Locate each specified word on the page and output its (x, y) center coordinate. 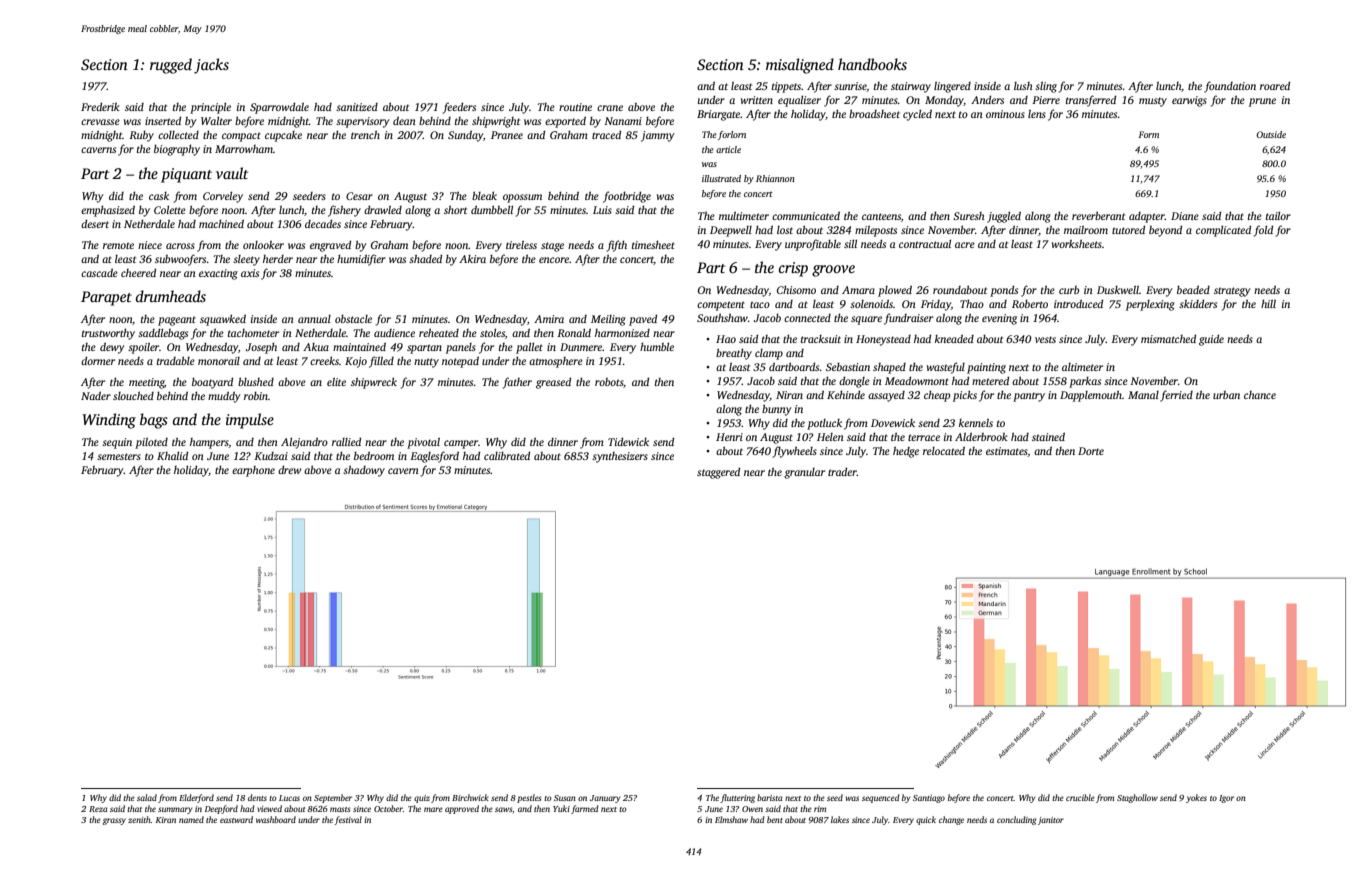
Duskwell (1118, 290)
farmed (585, 809)
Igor (1226, 799)
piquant (186, 175)
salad (147, 797)
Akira (472, 259)
